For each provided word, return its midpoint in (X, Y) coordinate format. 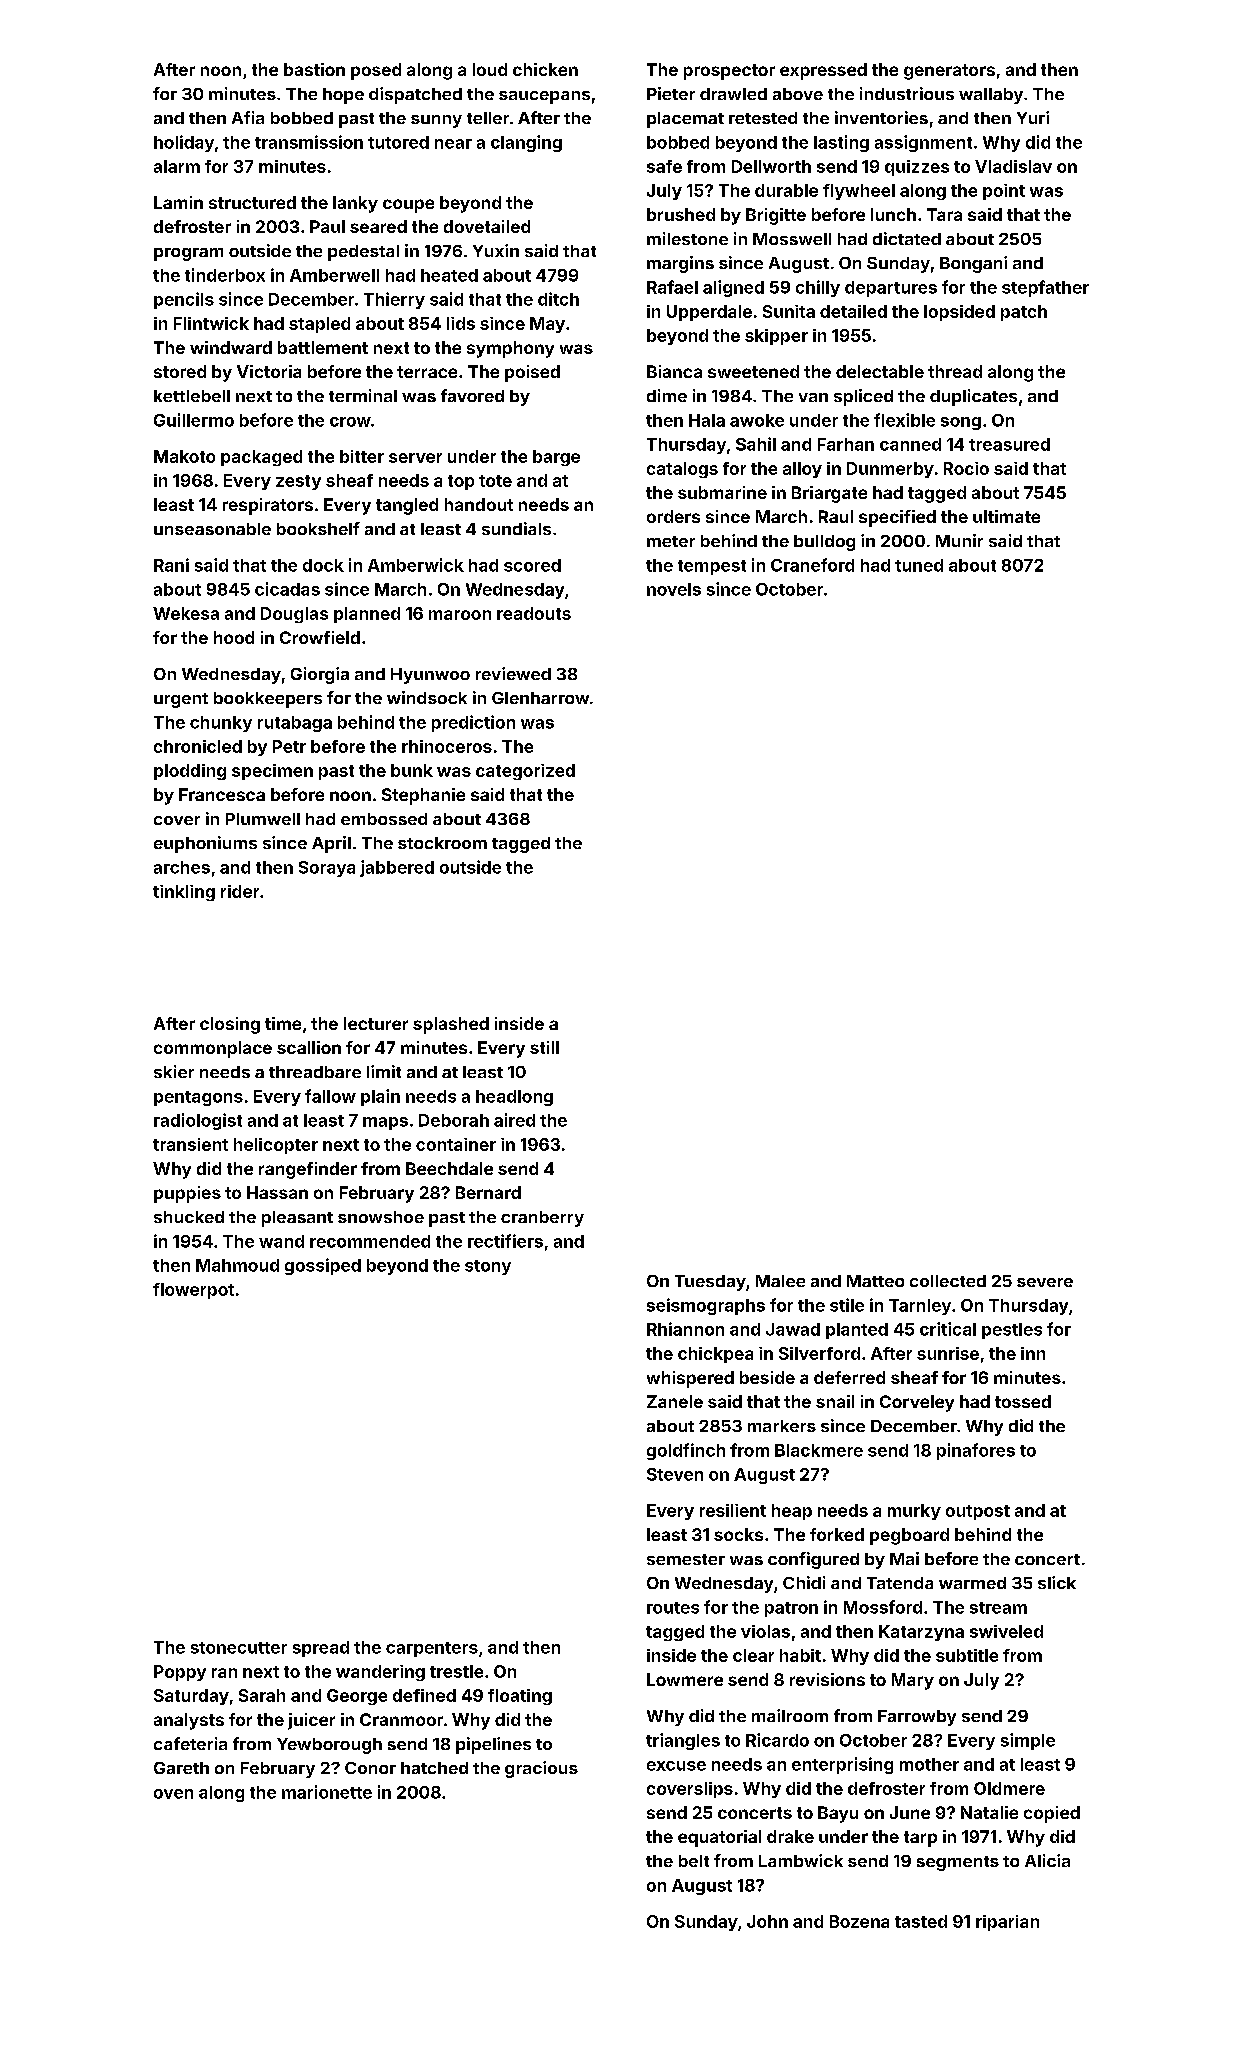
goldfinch (686, 1451)
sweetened (753, 371)
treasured (1009, 444)
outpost (978, 1512)
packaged (261, 458)
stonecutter (239, 1648)
